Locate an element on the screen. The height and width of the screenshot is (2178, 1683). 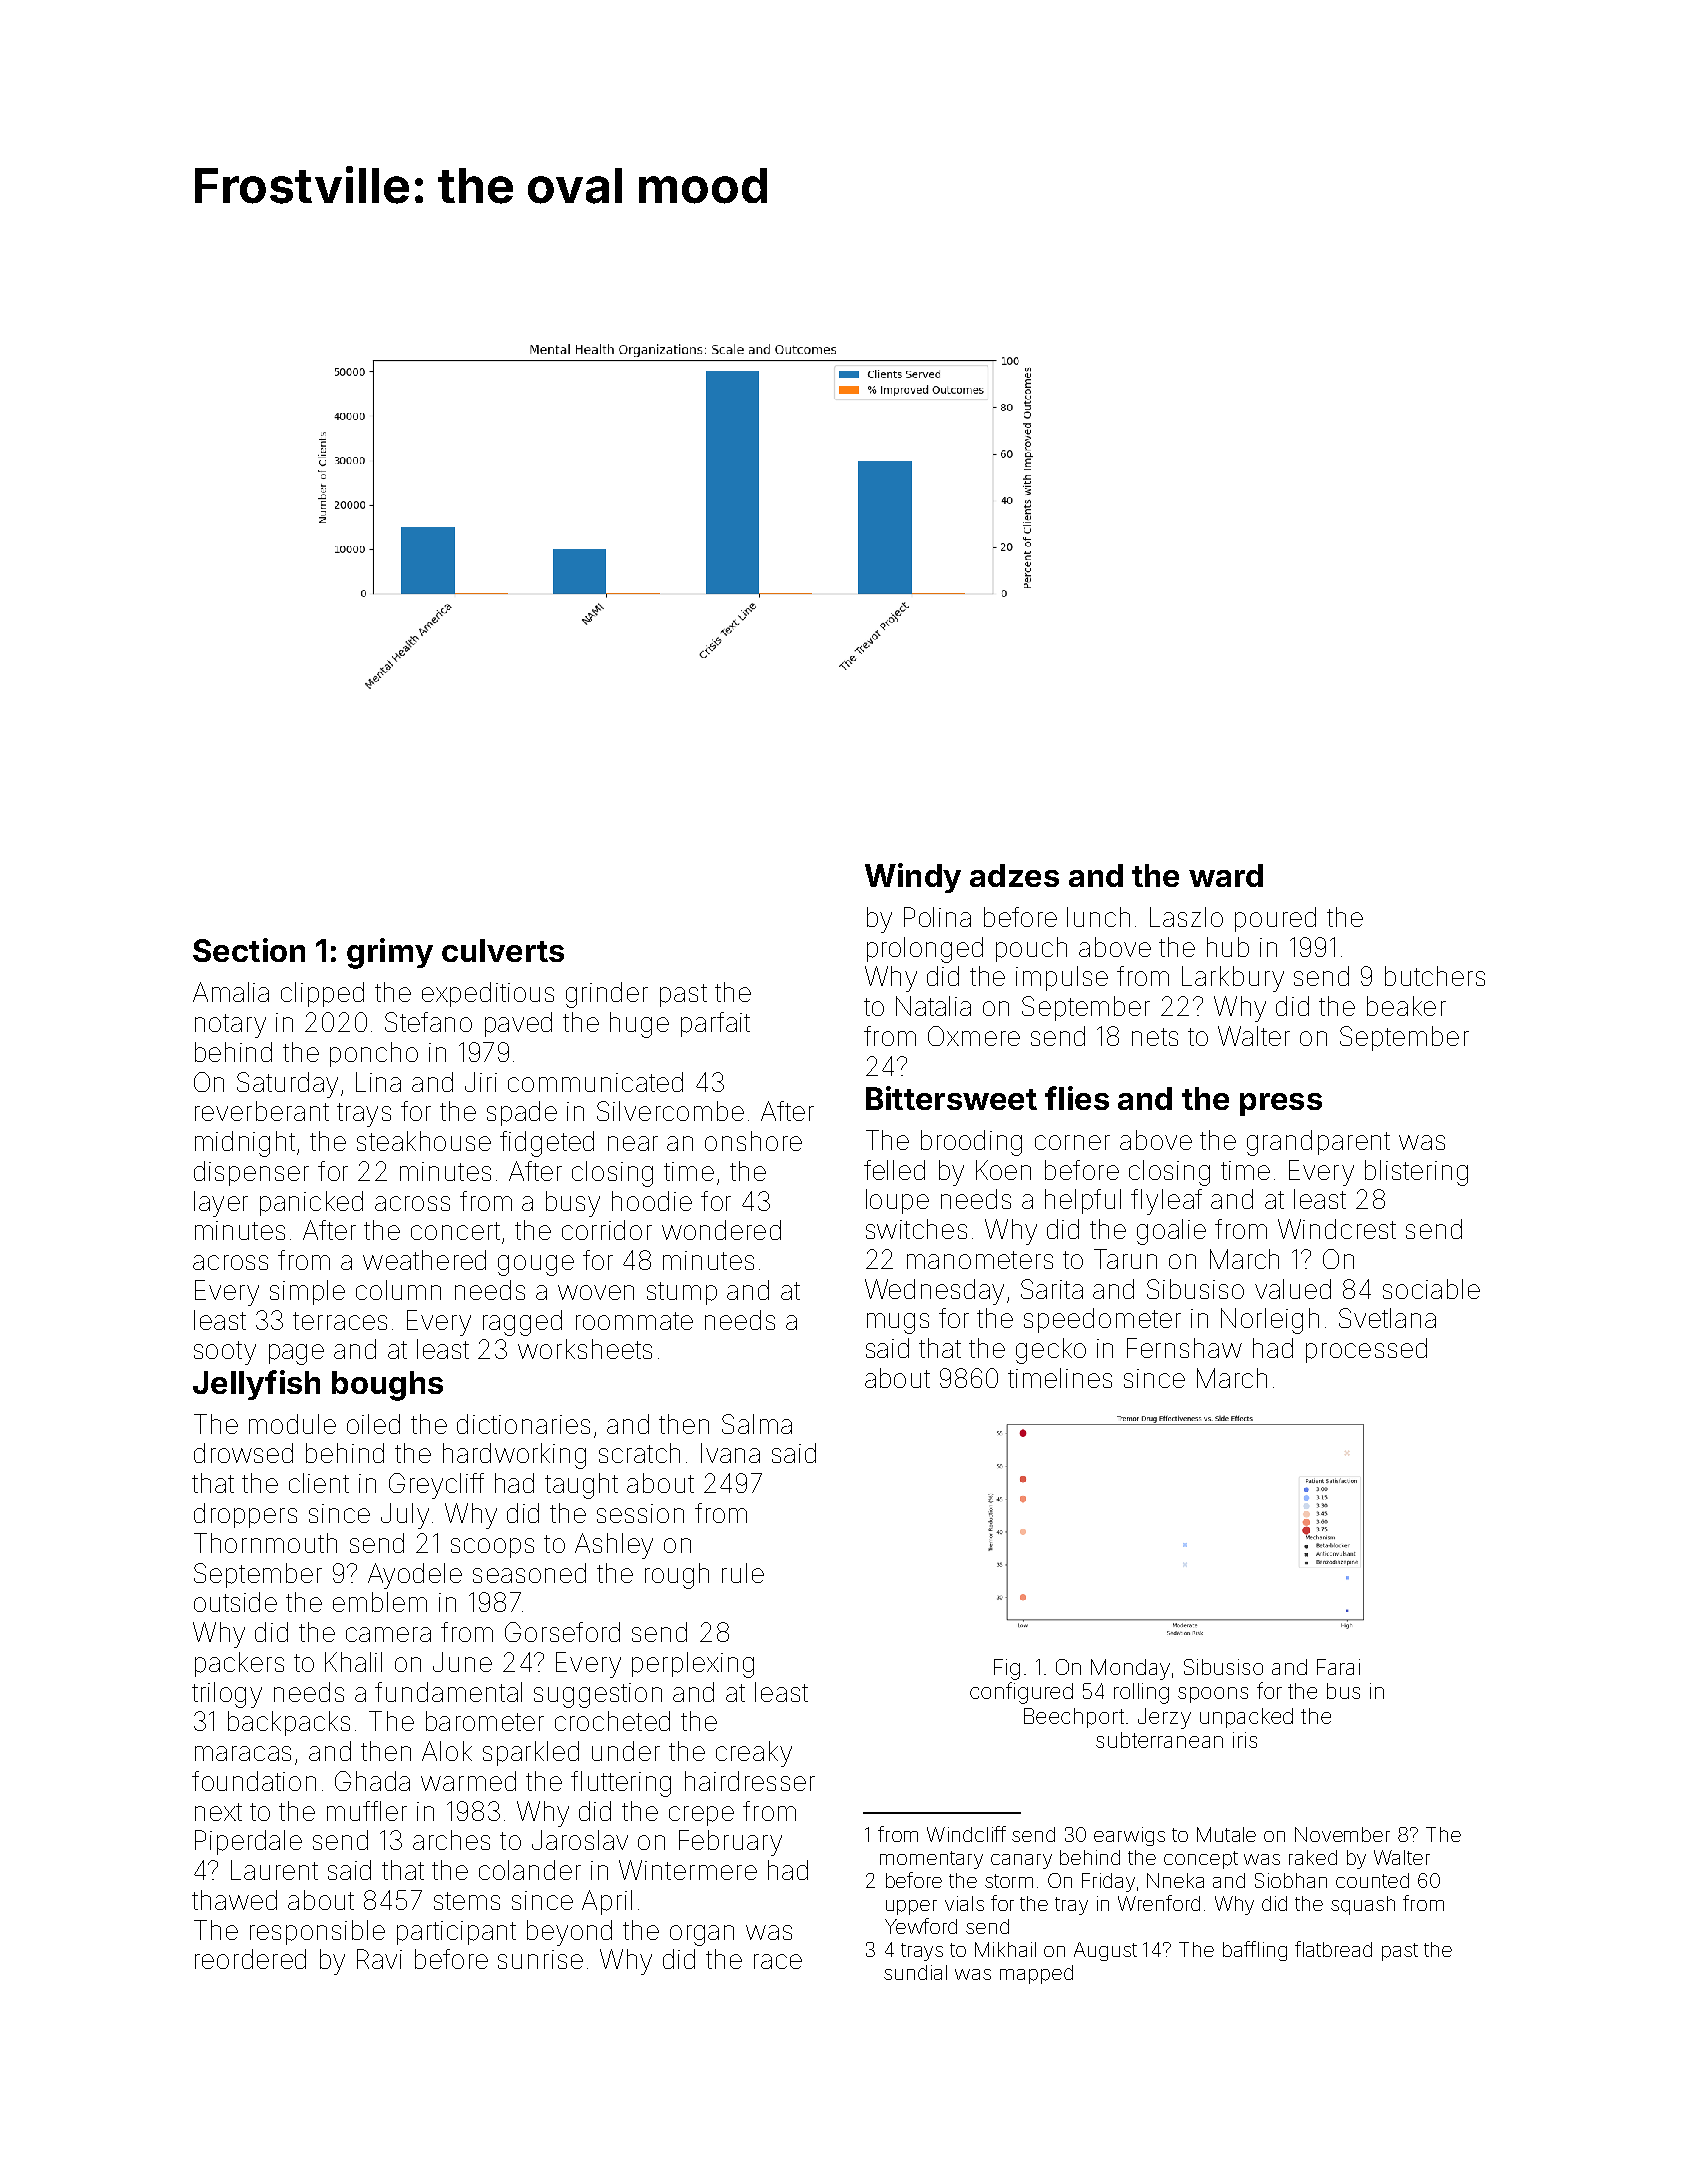
Section is located at coordinates (249, 950).
